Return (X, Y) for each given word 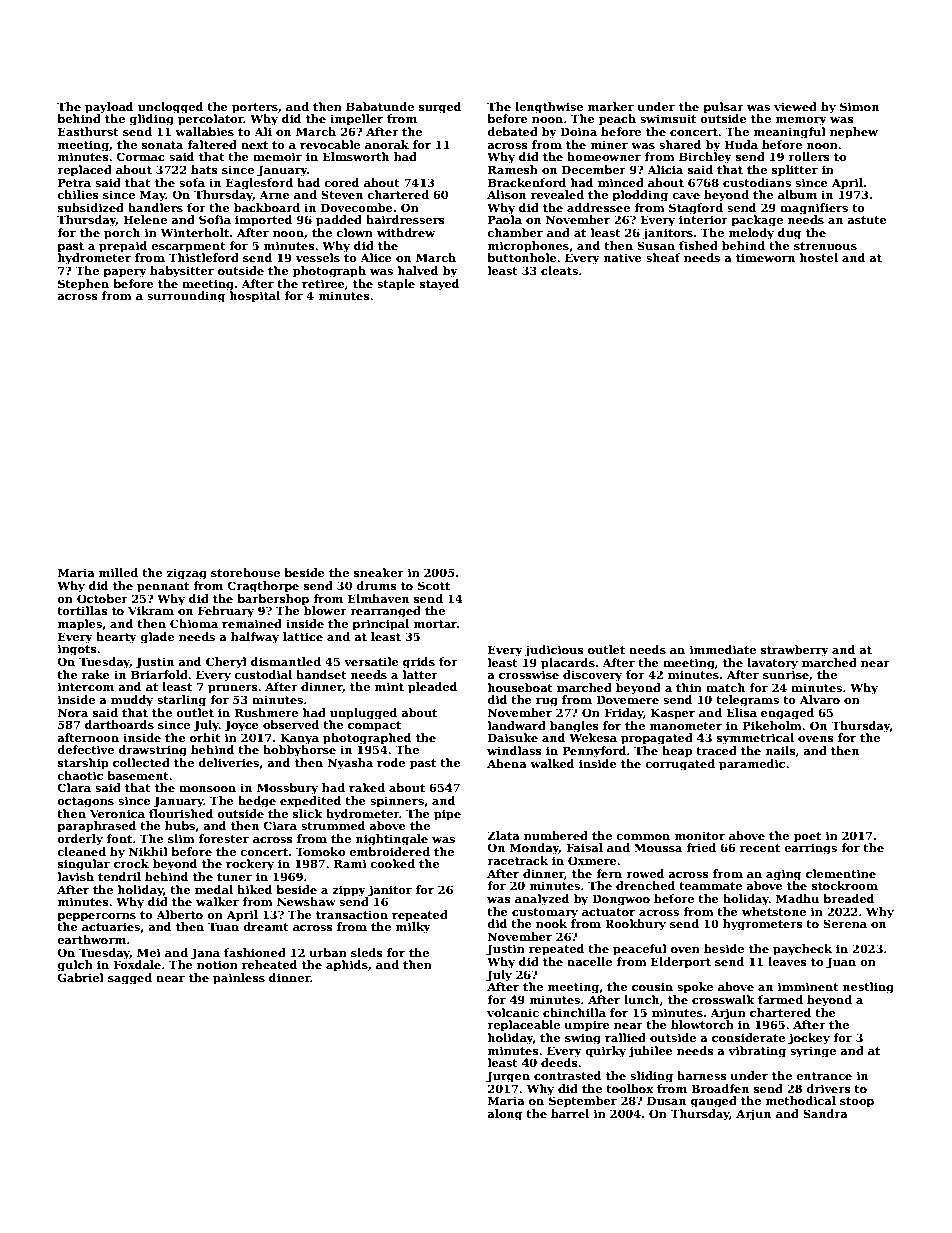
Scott (434, 585)
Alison (506, 194)
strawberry (795, 651)
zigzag (187, 574)
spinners (397, 802)
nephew (854, 133)
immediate (723, 649)
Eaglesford (259, 184)
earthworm (91, 939)
